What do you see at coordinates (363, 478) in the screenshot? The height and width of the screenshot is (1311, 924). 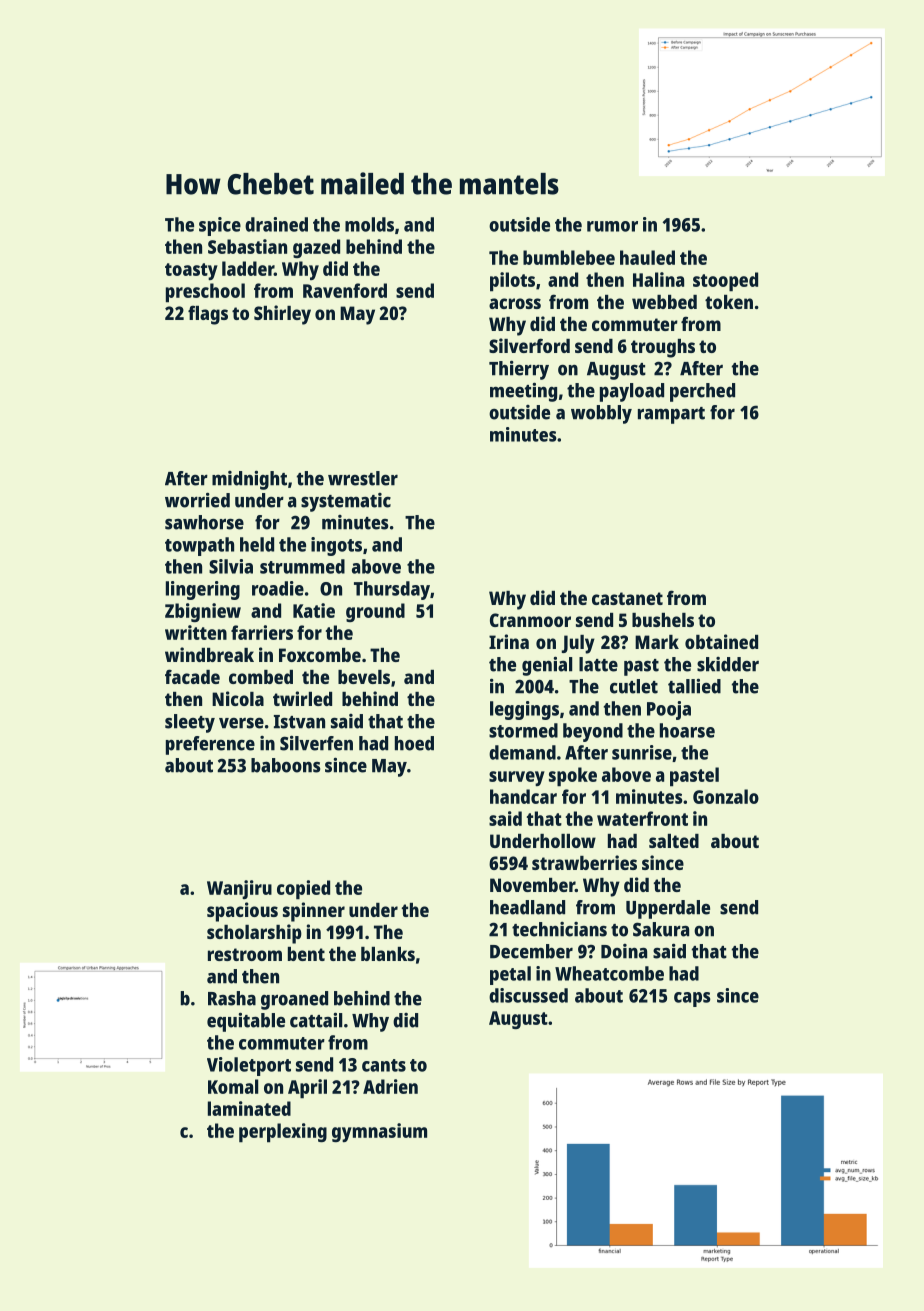 I see `wrestler` at bounding box center [363, 478].
